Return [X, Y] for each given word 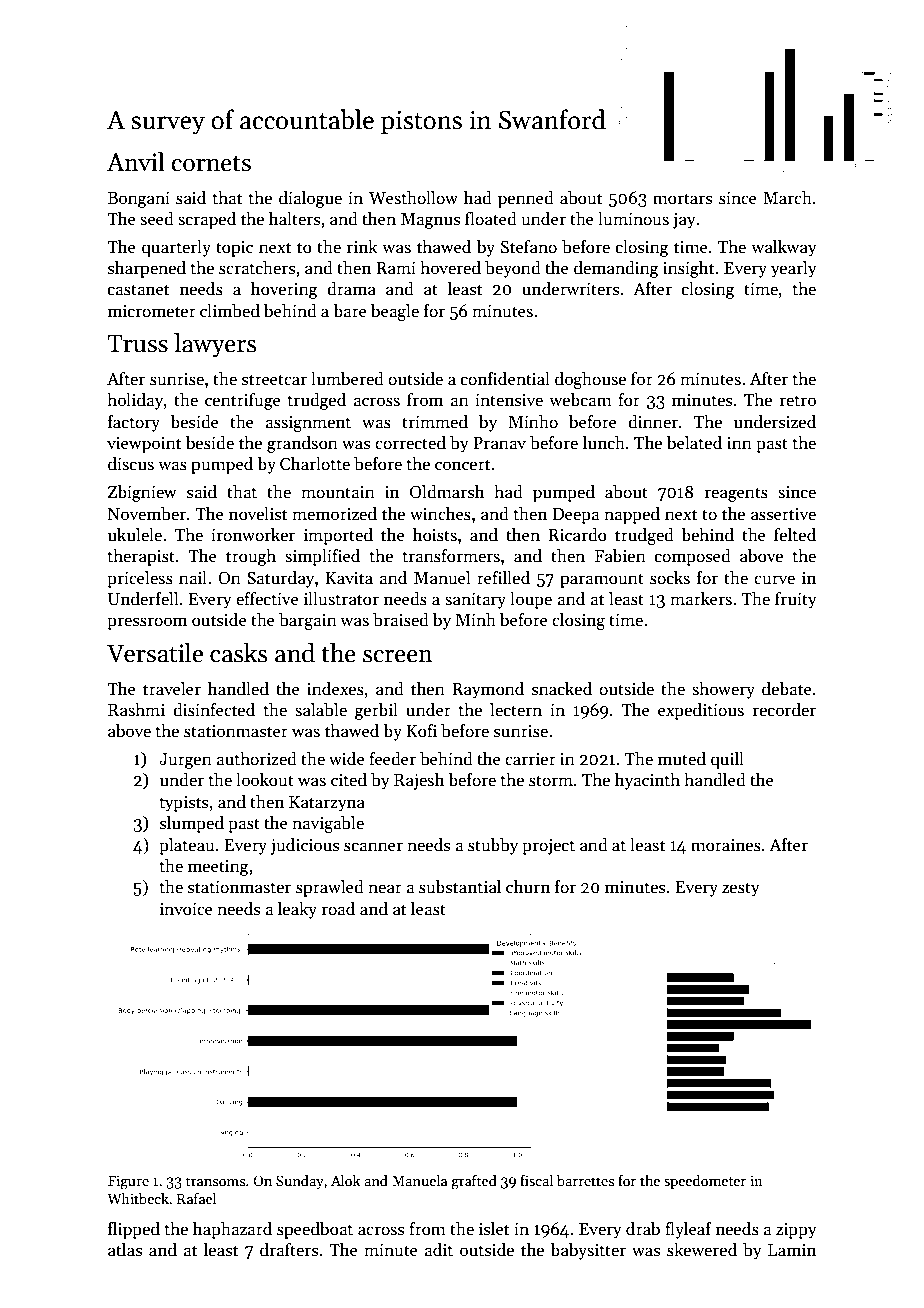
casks [239, 653]
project [548, 847]
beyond [513, 269]
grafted [474, 1182]
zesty [741, 889]
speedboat [315, 1230]
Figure [128, 1182]
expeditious [701, 711]
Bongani [139, 200]
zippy [796, 1231]
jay [684, 221]
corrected [410, 443]
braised [401, 620]
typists [184, 804]
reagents [736, 494]
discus [131, 464]
